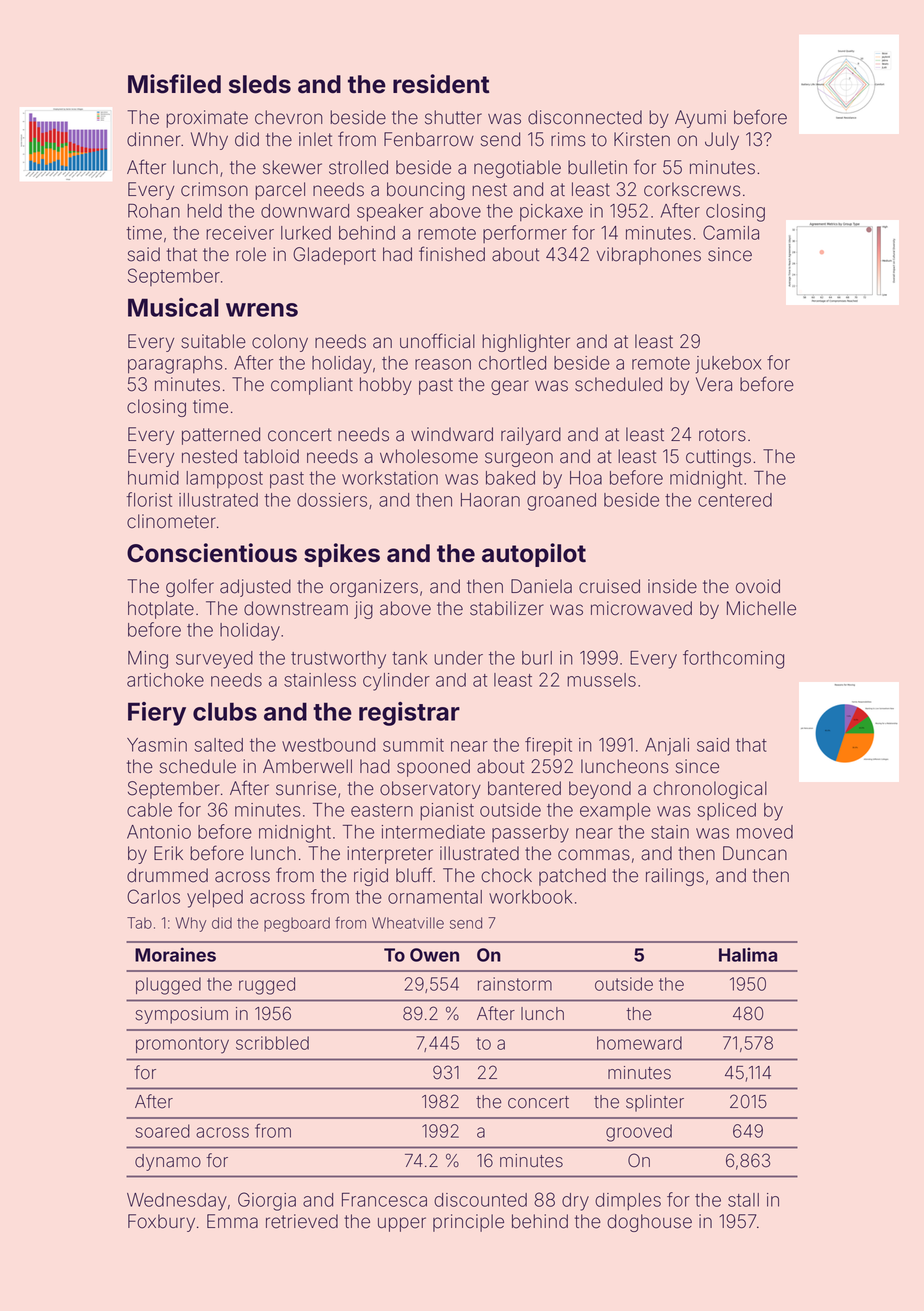 The image size is (924, 1311). I want to click on speaker, so click(390, 213).
